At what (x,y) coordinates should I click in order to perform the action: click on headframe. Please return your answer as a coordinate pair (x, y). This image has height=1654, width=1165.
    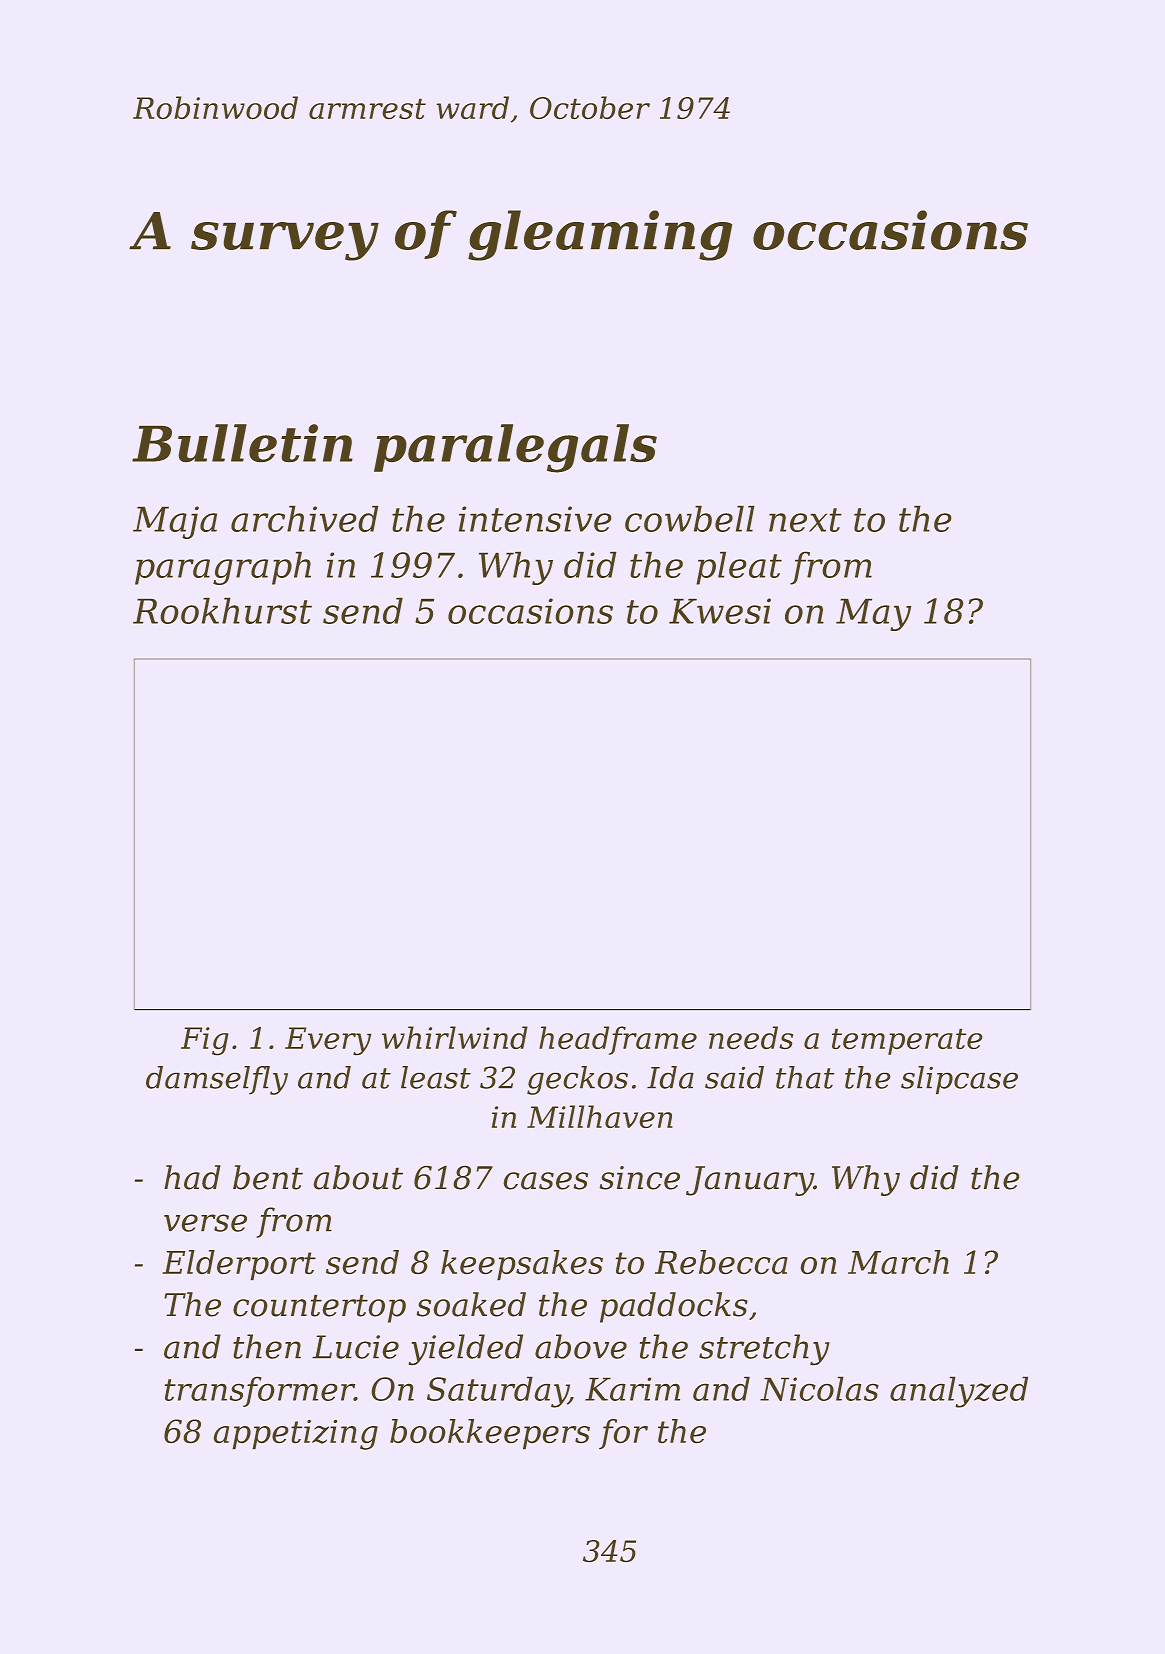
    Looking at the image, I should click on (618, 1040).
